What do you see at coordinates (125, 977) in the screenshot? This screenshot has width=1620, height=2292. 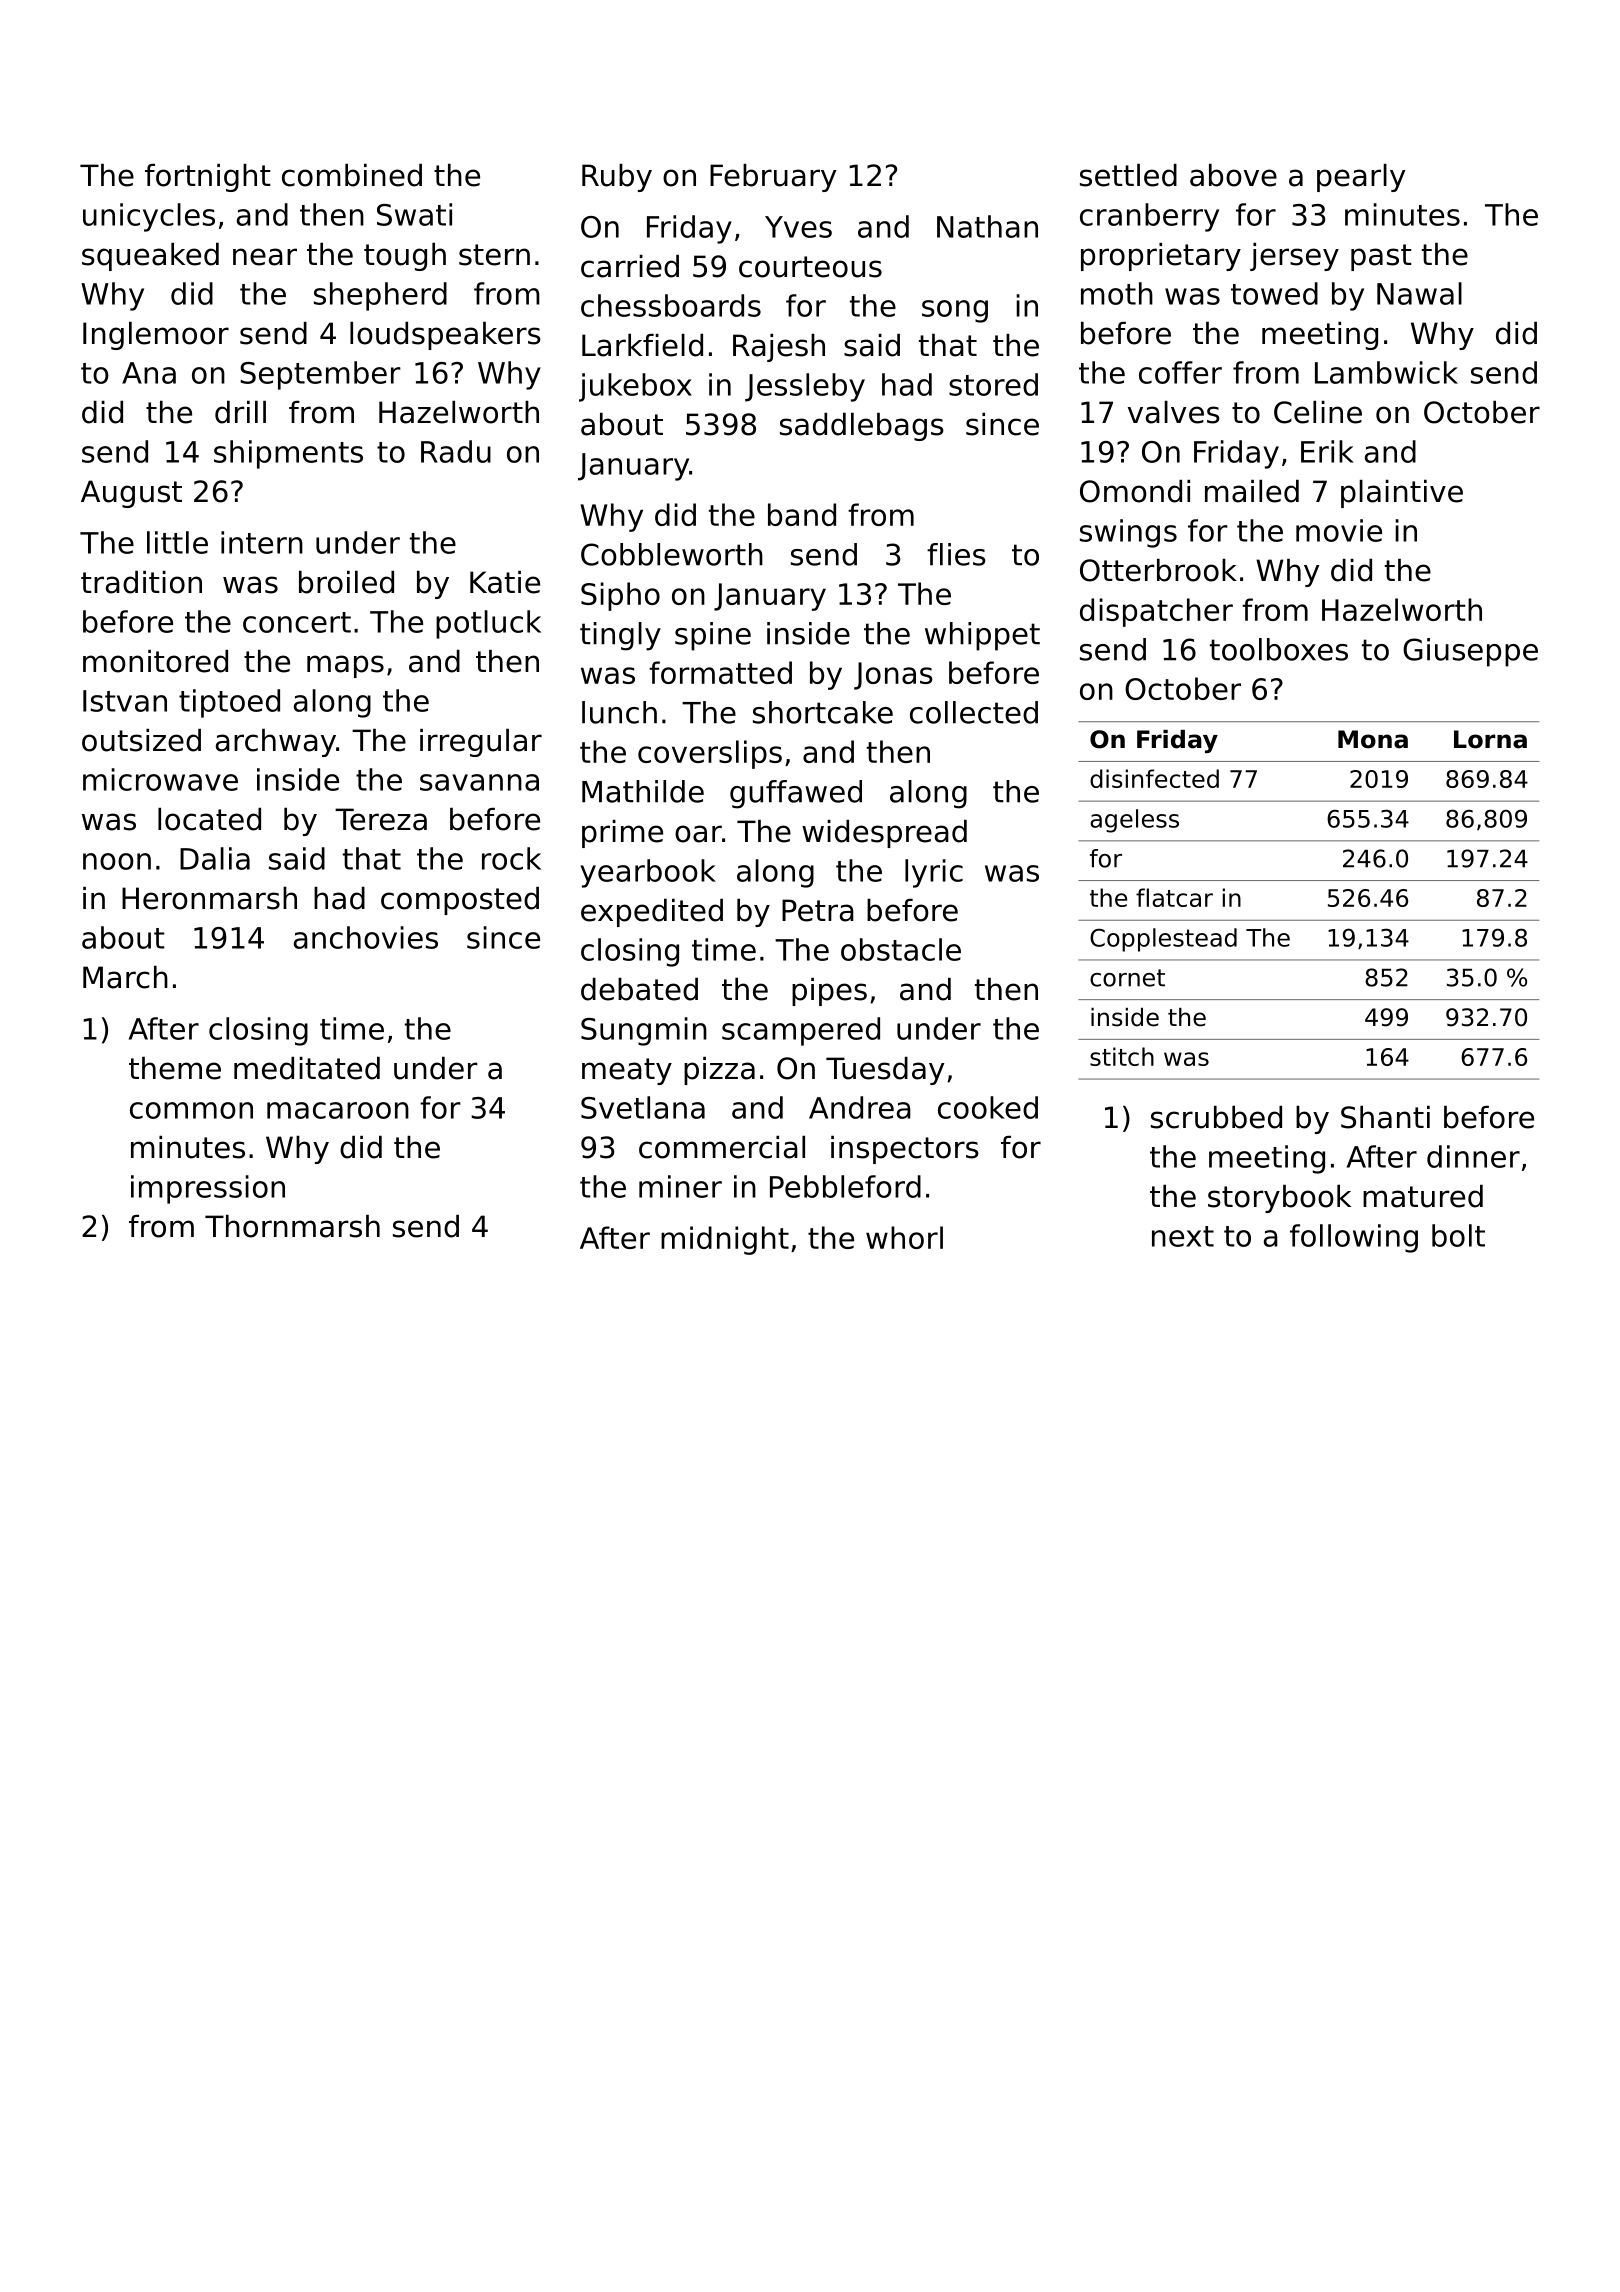 I see `March` at bounding box center [125, 977].
